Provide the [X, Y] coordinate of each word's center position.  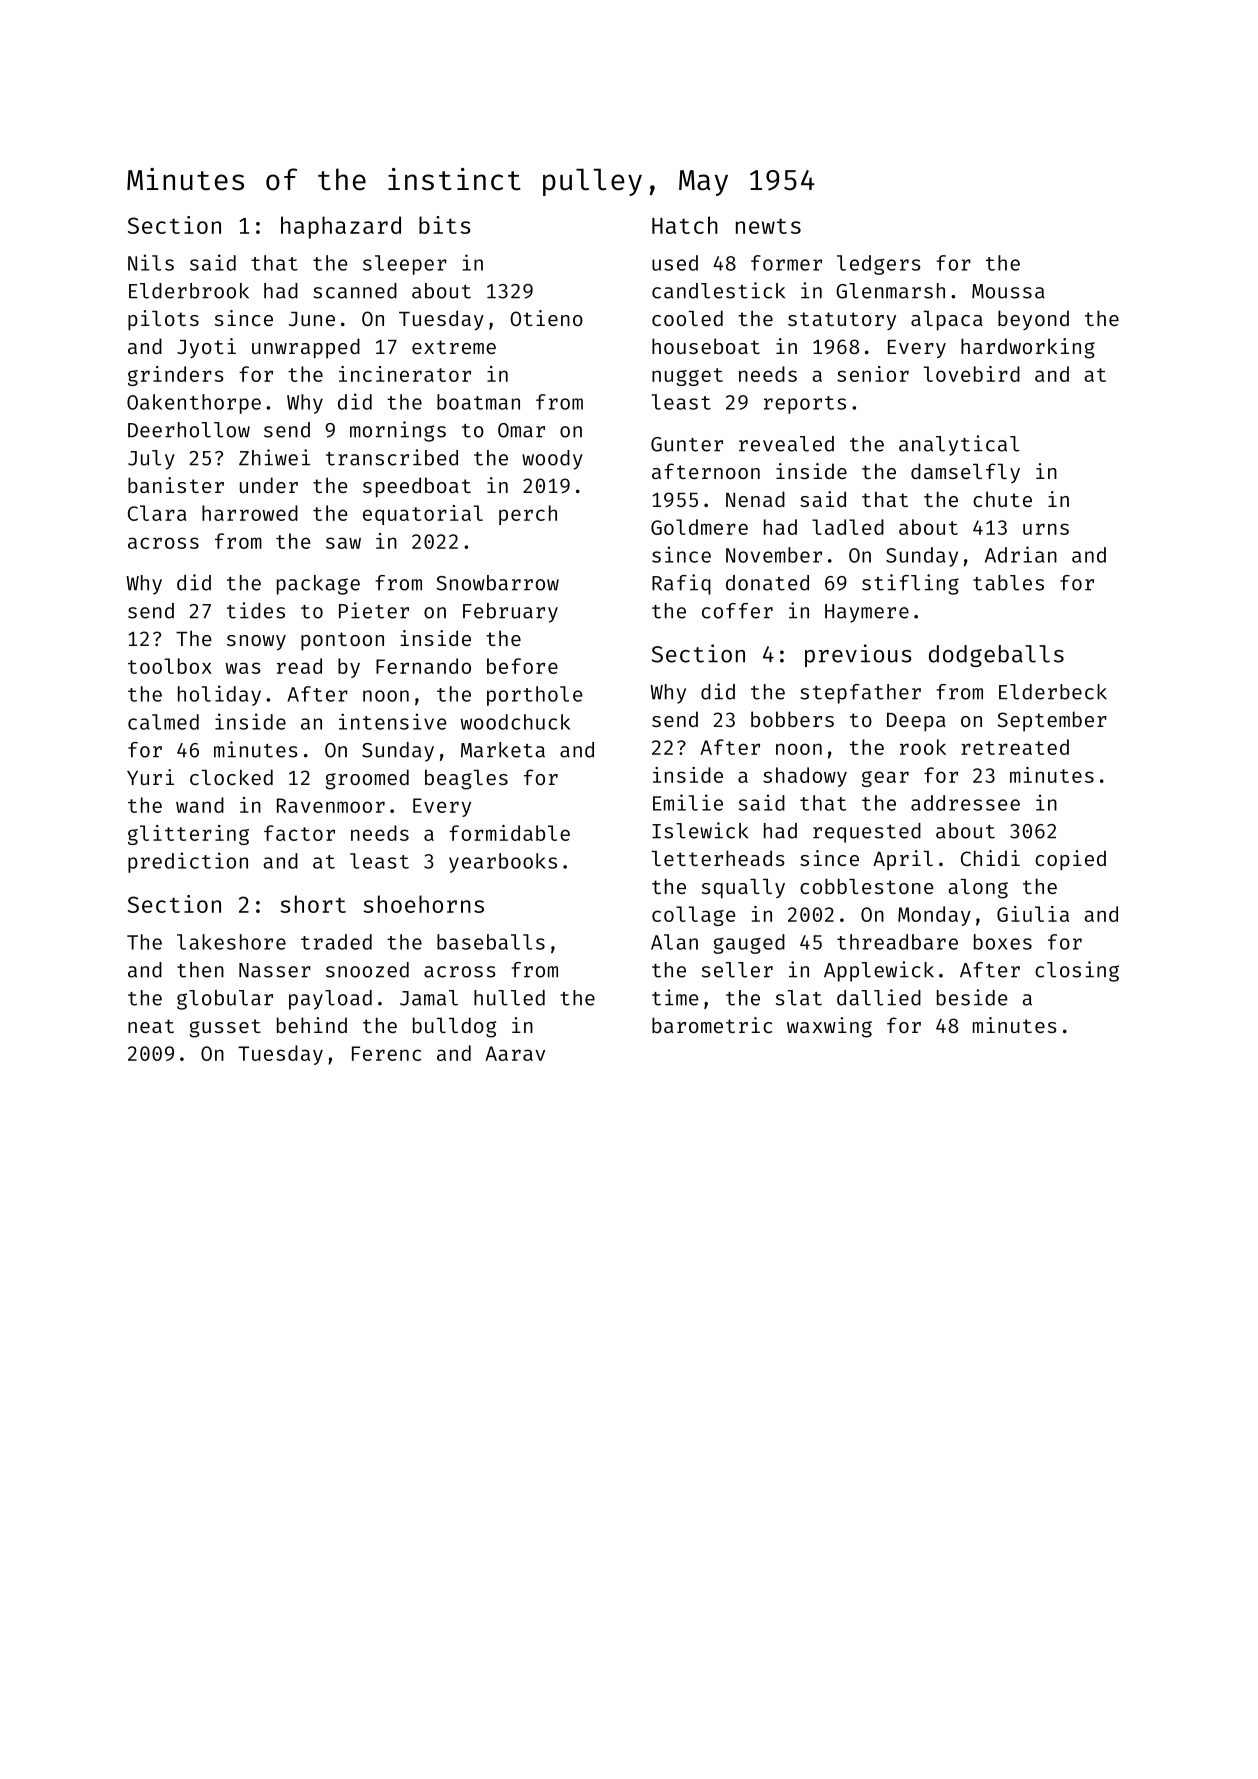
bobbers [792, 719]
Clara [157, 513]
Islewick [700, 830]
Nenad [755, 499]
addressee [965, 803]
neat [151, 1026]
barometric [712, 1025]
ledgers [879, 265]
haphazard [341, 227]
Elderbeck [1053, 692]
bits [445, 225]
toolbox [170, 666]
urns [1046, 529]
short [313, 904]
